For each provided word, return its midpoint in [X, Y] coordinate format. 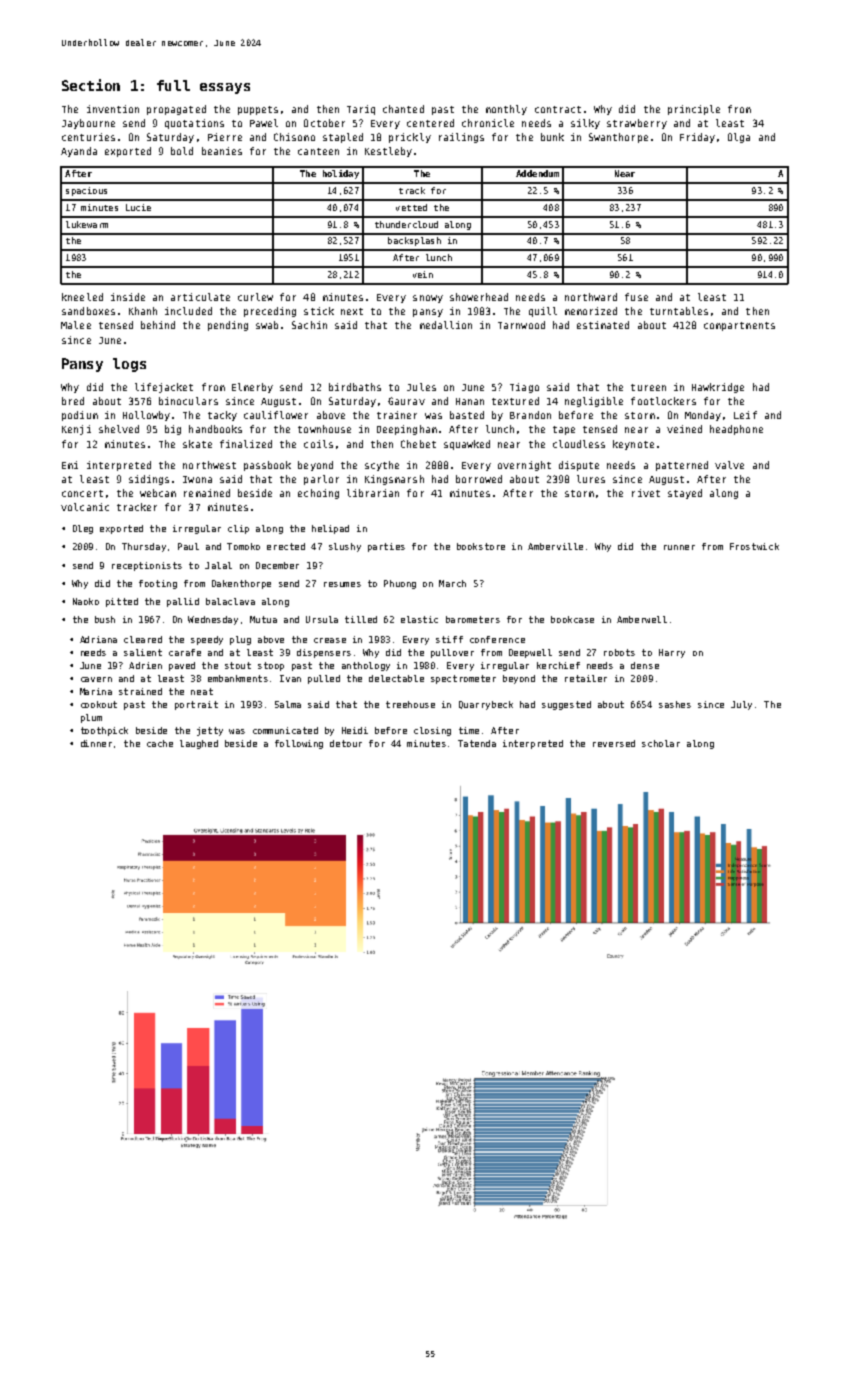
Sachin [309, 325]
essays [225, 88]
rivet [646, 493]
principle [694, 110]
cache [160, 743]
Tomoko [243, 546]
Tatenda [477, 743]
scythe [382, 466]
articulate [200, 297]
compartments [739, 326]
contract [558, 109]
